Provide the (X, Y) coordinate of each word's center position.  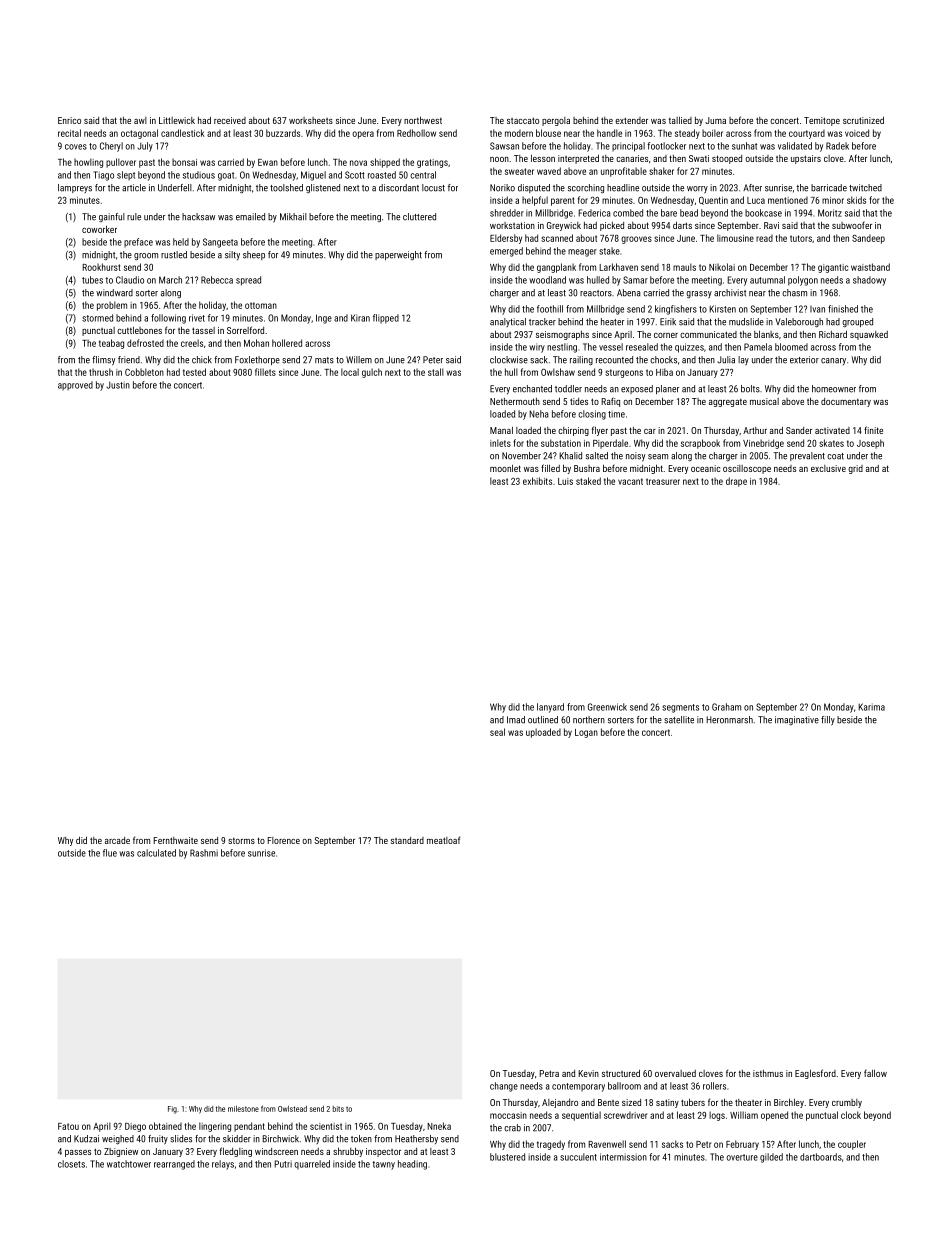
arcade (117, 840)
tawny (383, 1165)
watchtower (129, 1164)
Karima (871, 707)
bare (669, 213)
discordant (399, 188)
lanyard (550, 708)
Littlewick (177, 120)
